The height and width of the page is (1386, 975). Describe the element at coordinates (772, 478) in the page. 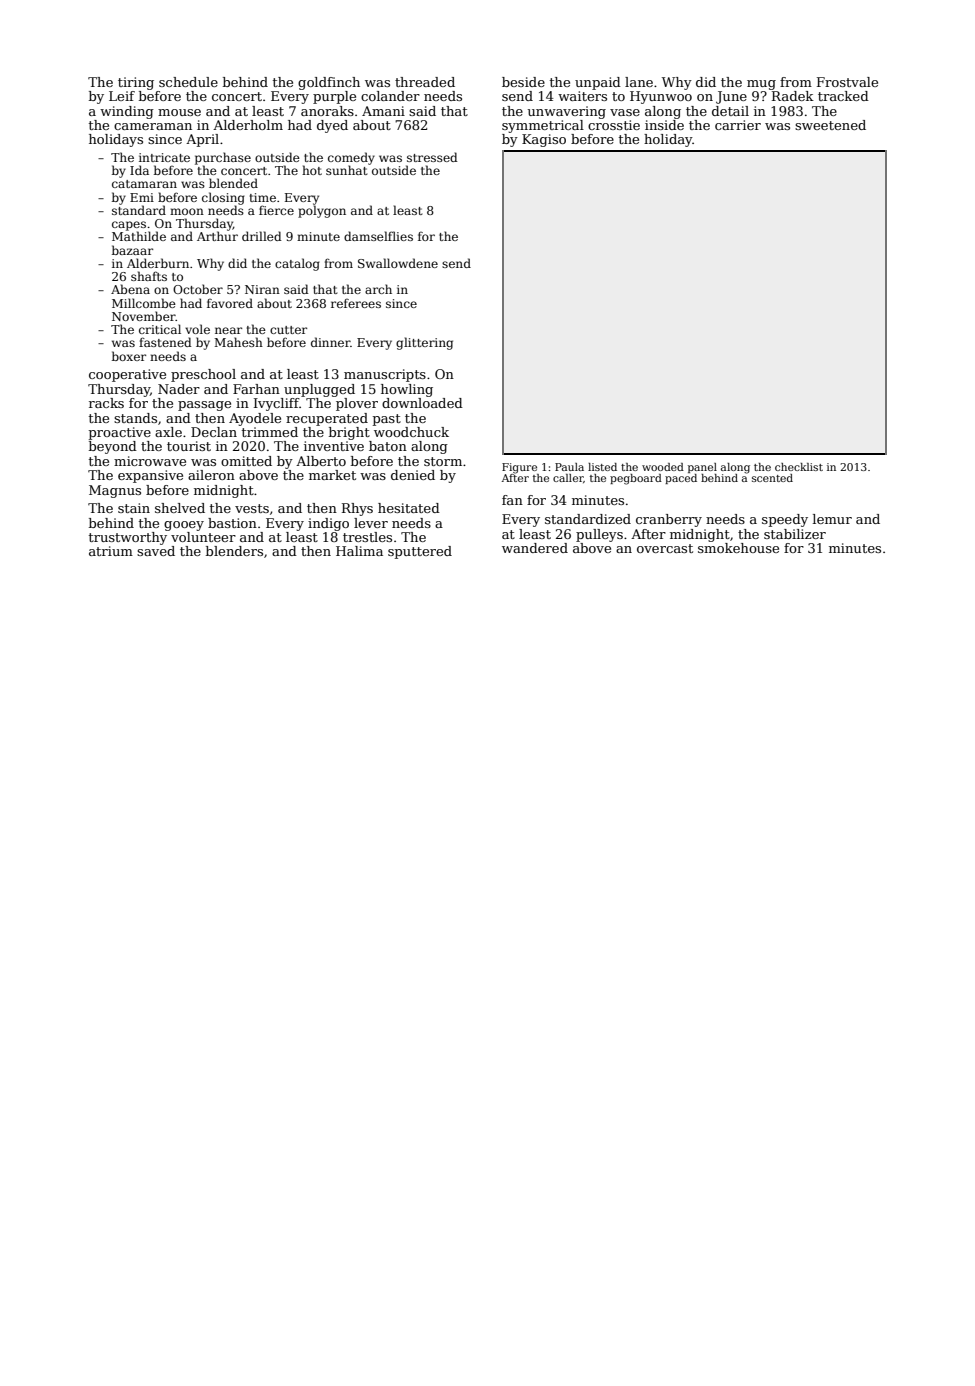

I see `scented` at that location.
